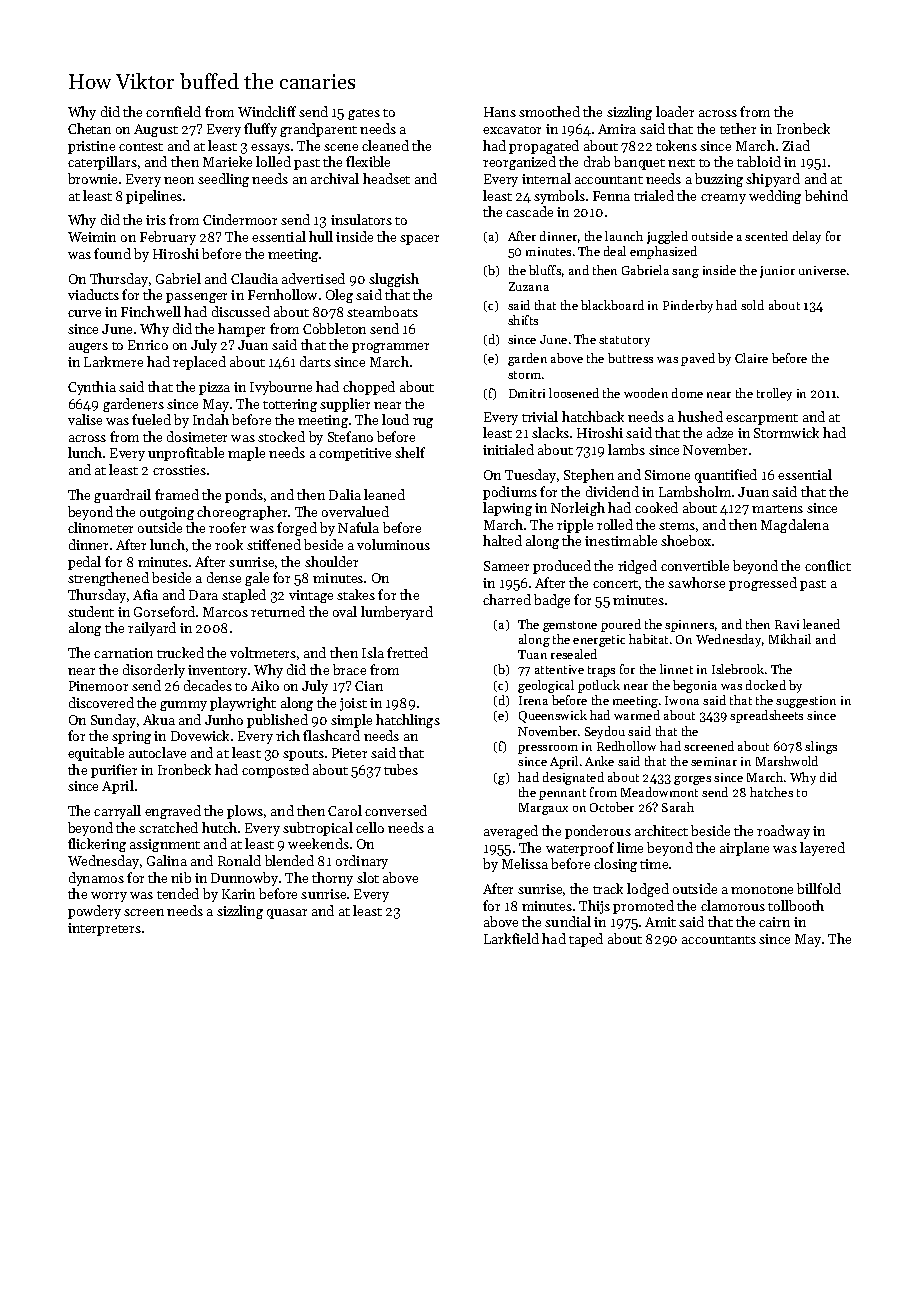 Image resolution: width=924 pixels, height=1308 pixels. I want to click on airplane, so click(744, 849).
